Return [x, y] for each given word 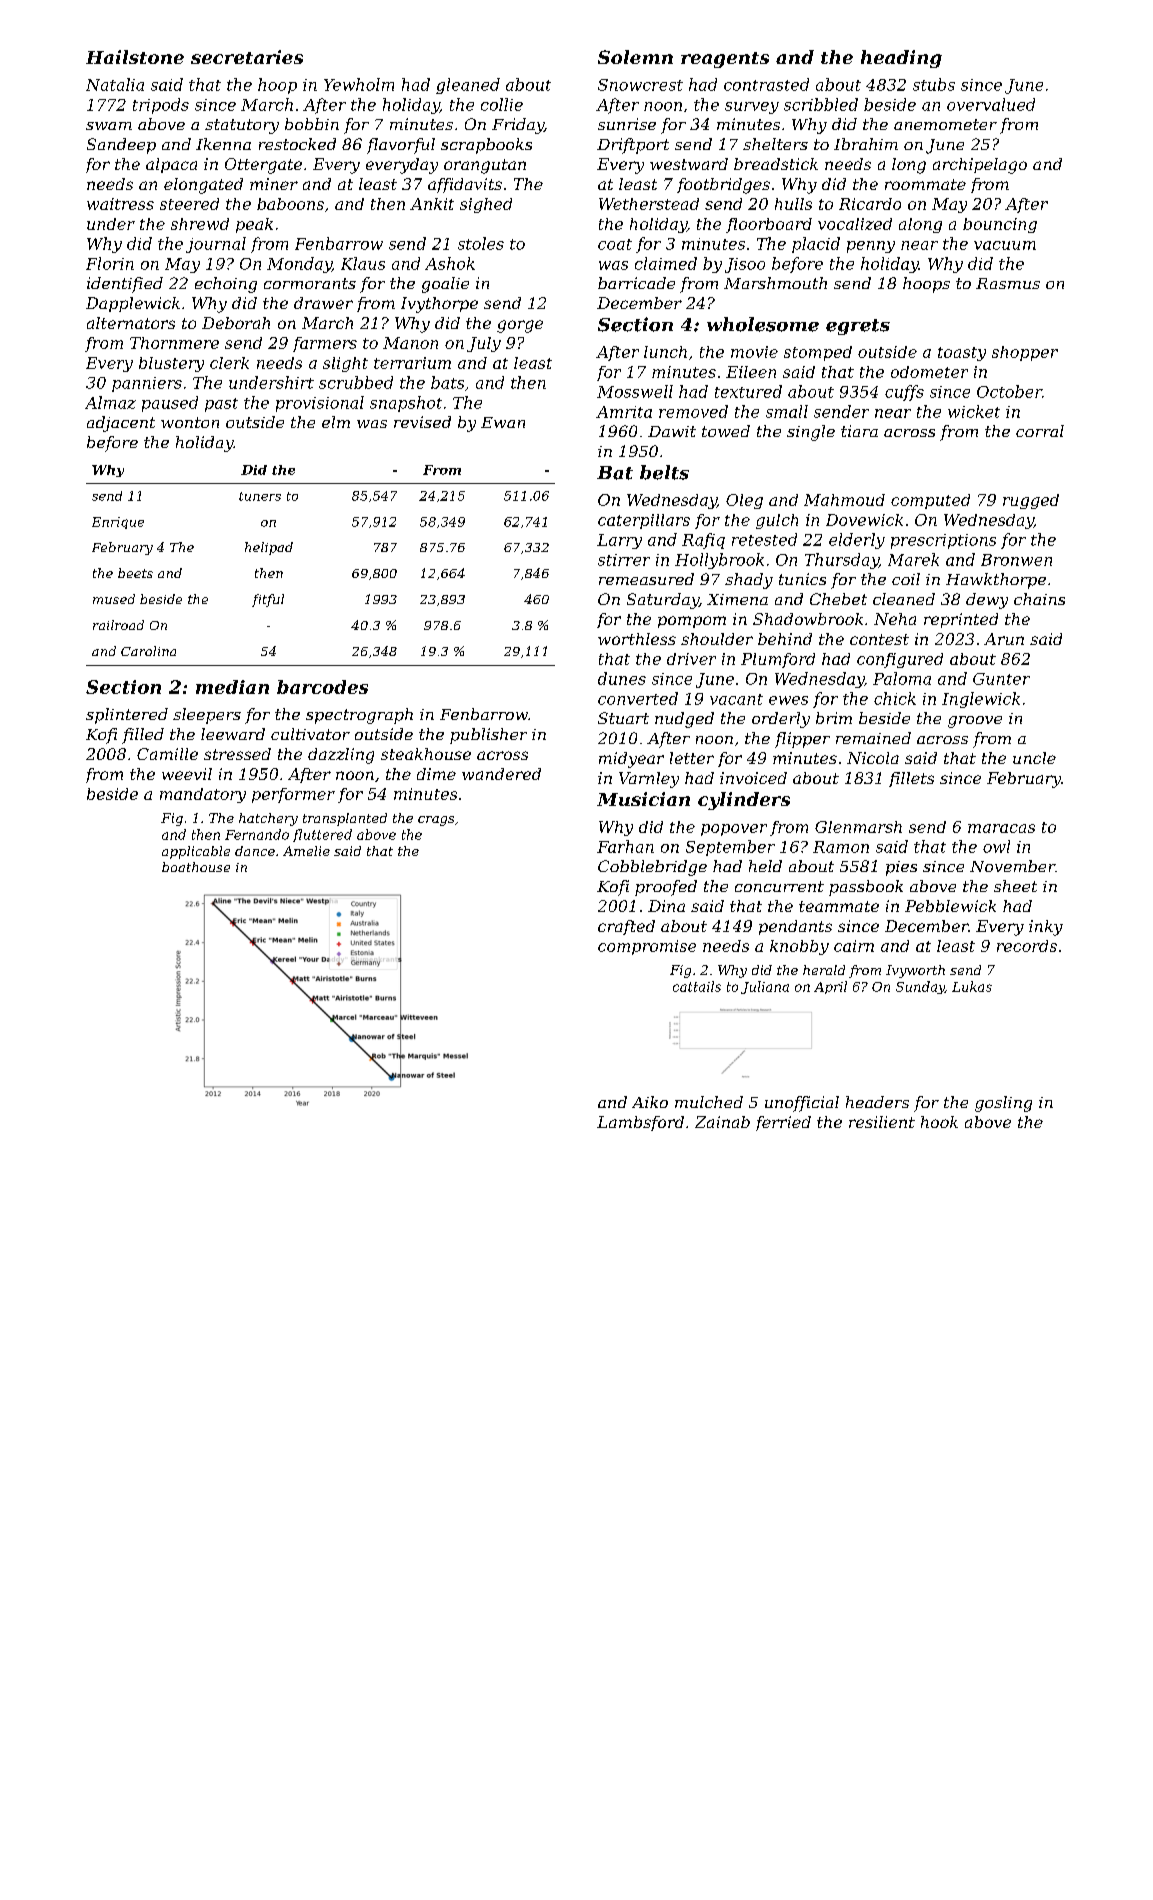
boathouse [196, 867]
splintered [127, 716]
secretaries [247, 57]
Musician [643, 799]
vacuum [1005, 245]
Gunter [1001, 679]
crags [436, 821]
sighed [486, 205]
